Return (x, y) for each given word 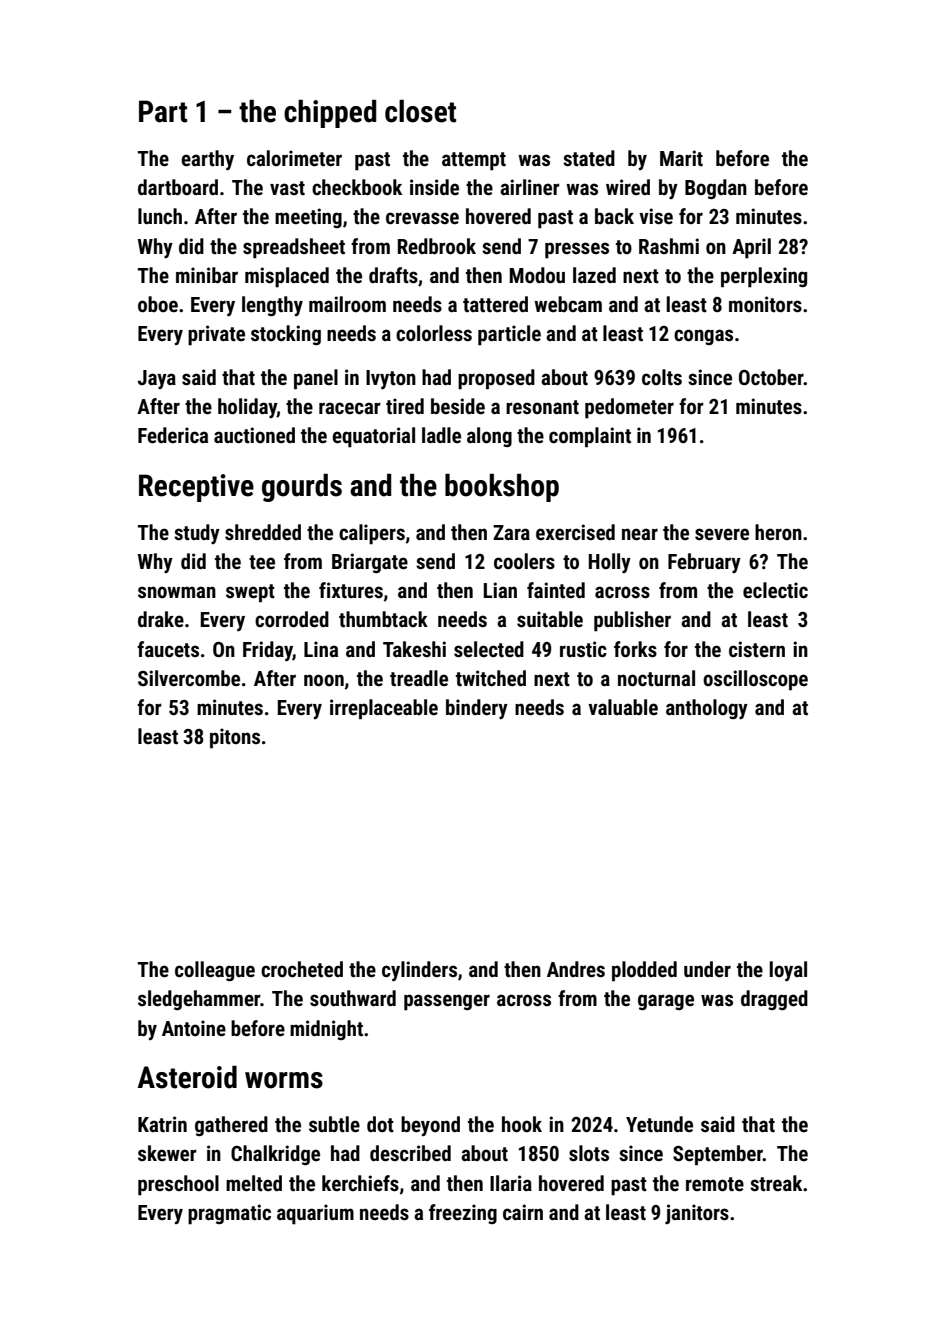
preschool (178, 1185)
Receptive (196, 488)
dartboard (178, 187)
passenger (447, 1002)
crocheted (302, 969)
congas (703, 337)
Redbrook (437, 246)
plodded (644, 971)
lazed (594, 275)
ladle (441, 435)
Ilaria (511, 1183)
